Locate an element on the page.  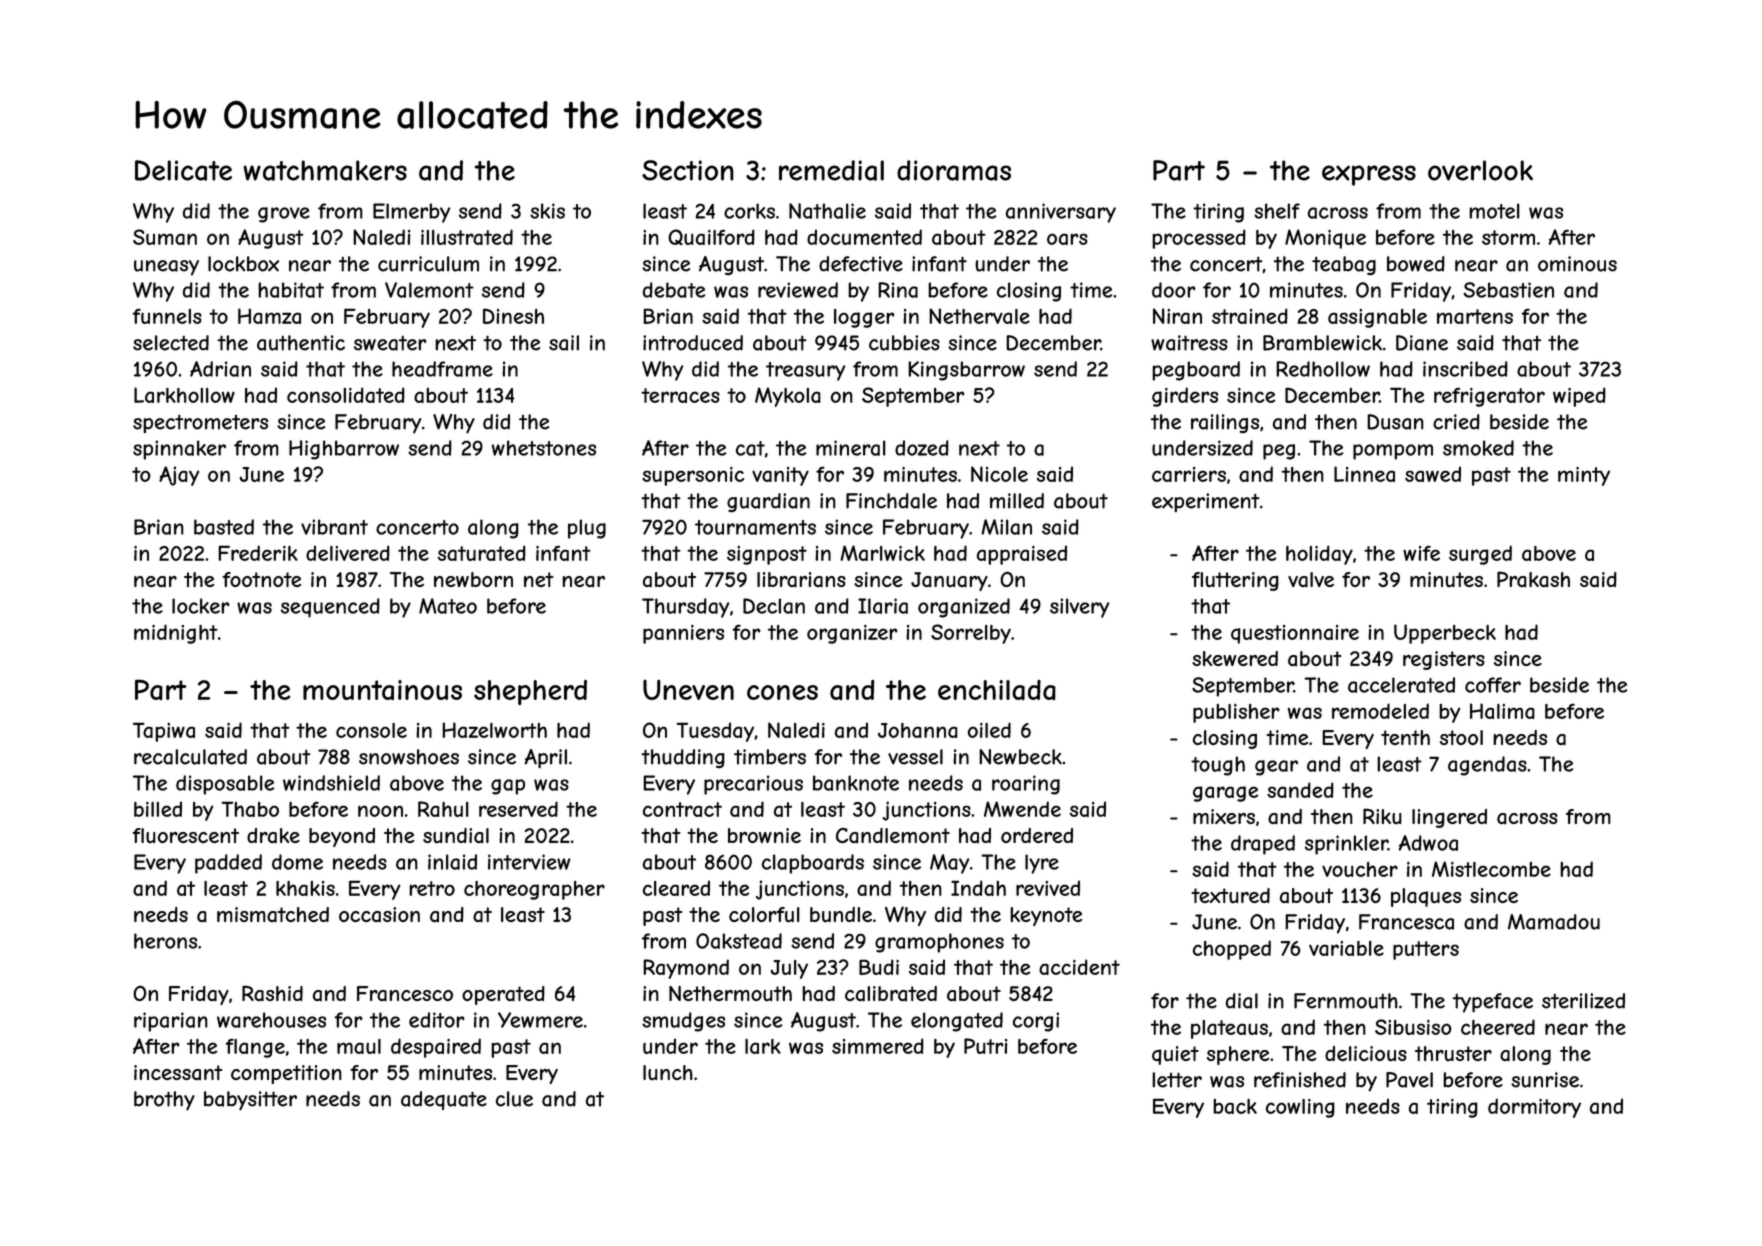
brothy is located at coordinates (164, 1101).
